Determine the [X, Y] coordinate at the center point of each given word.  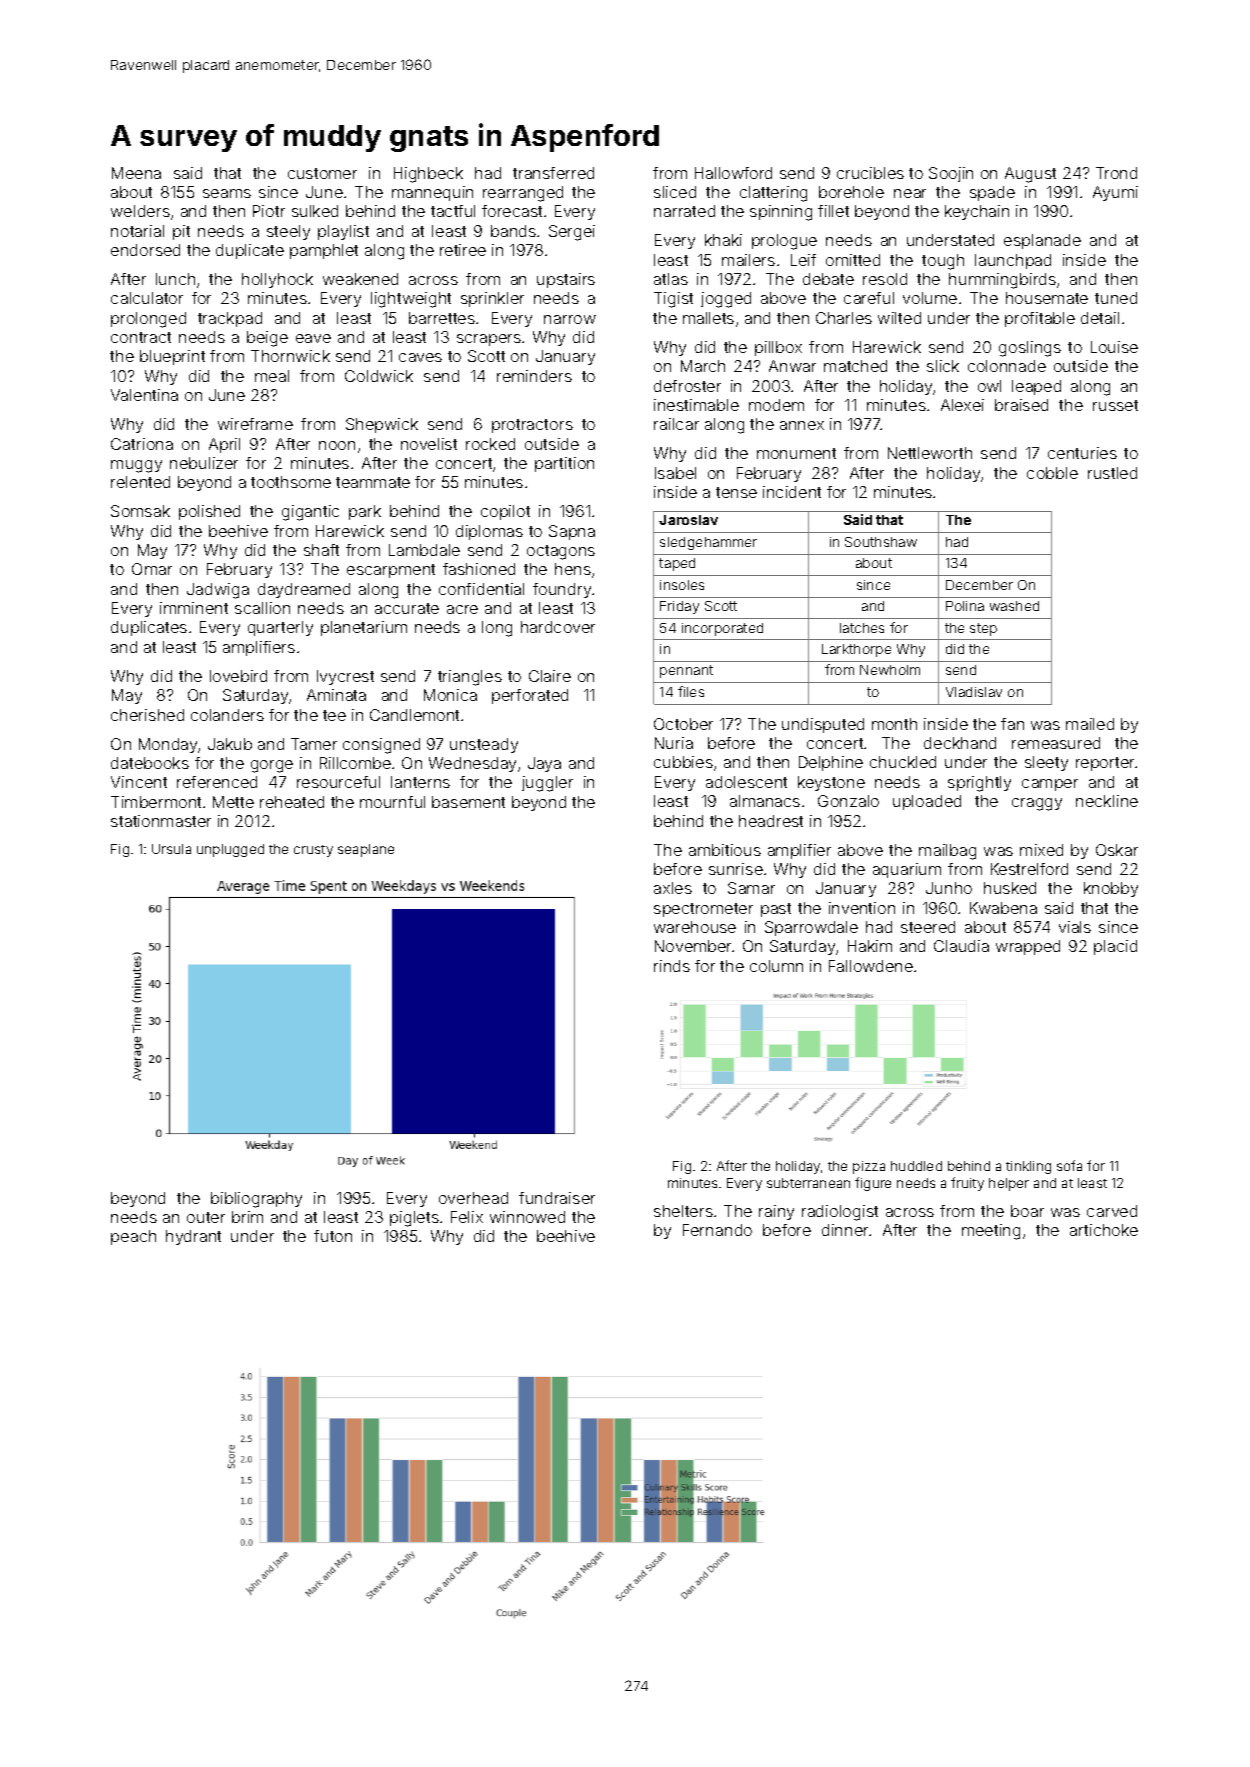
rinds [672, 966]
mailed [1090, 724]
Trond [1116, 173]
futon [333, 1236]
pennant [686, 671]
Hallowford [733, 173]
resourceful [338, 782]
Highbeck [428, 175]
